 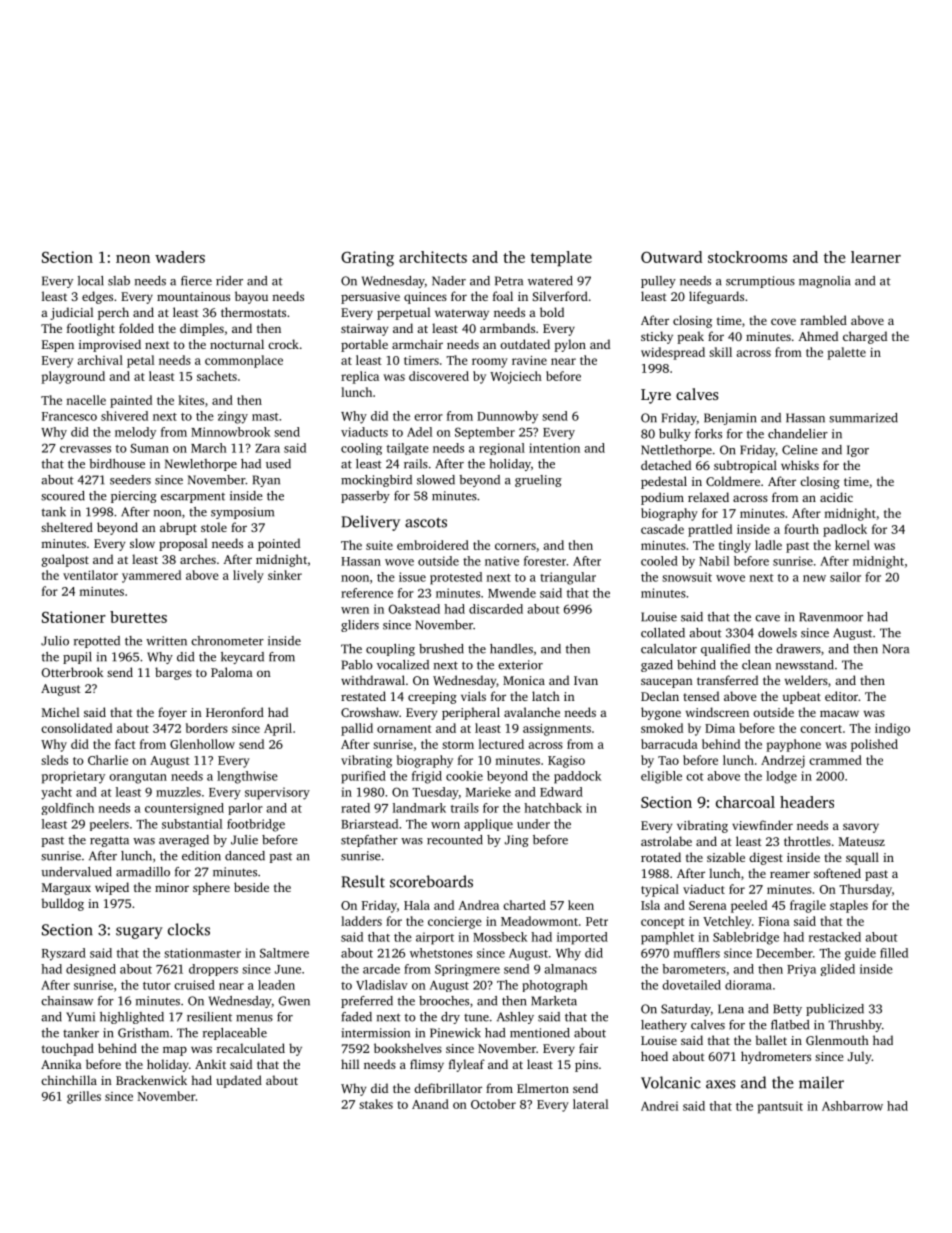 What do you see at coordinates (661, 713) in the screenshot?
I see `bygone` at bounding box center [661, 713].
